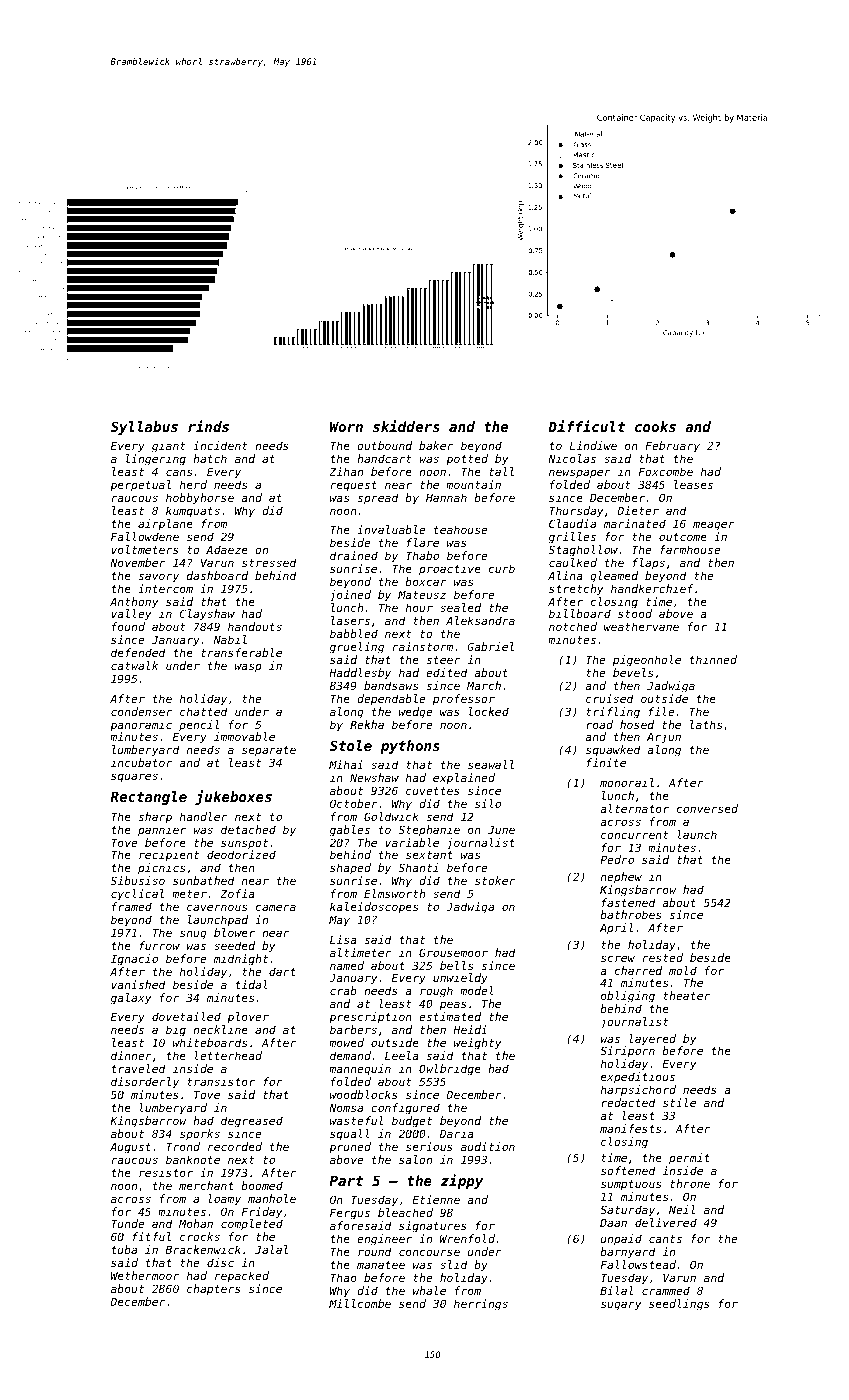  Describe the element at coordinates (252, 984) in the image. I see `tidal` at that location.
